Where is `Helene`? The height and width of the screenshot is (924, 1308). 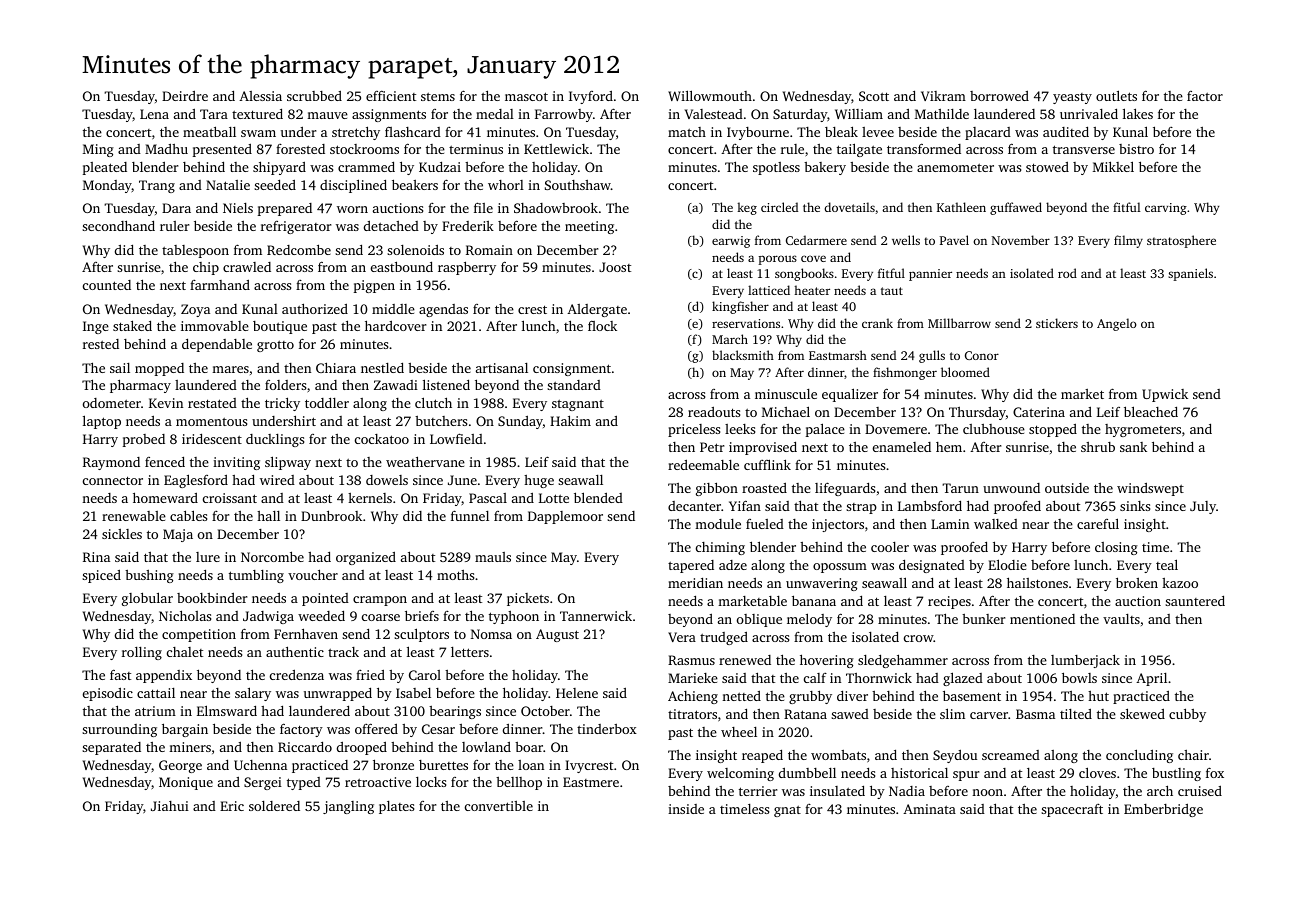
Helene is located at coordinates (577, 693).
